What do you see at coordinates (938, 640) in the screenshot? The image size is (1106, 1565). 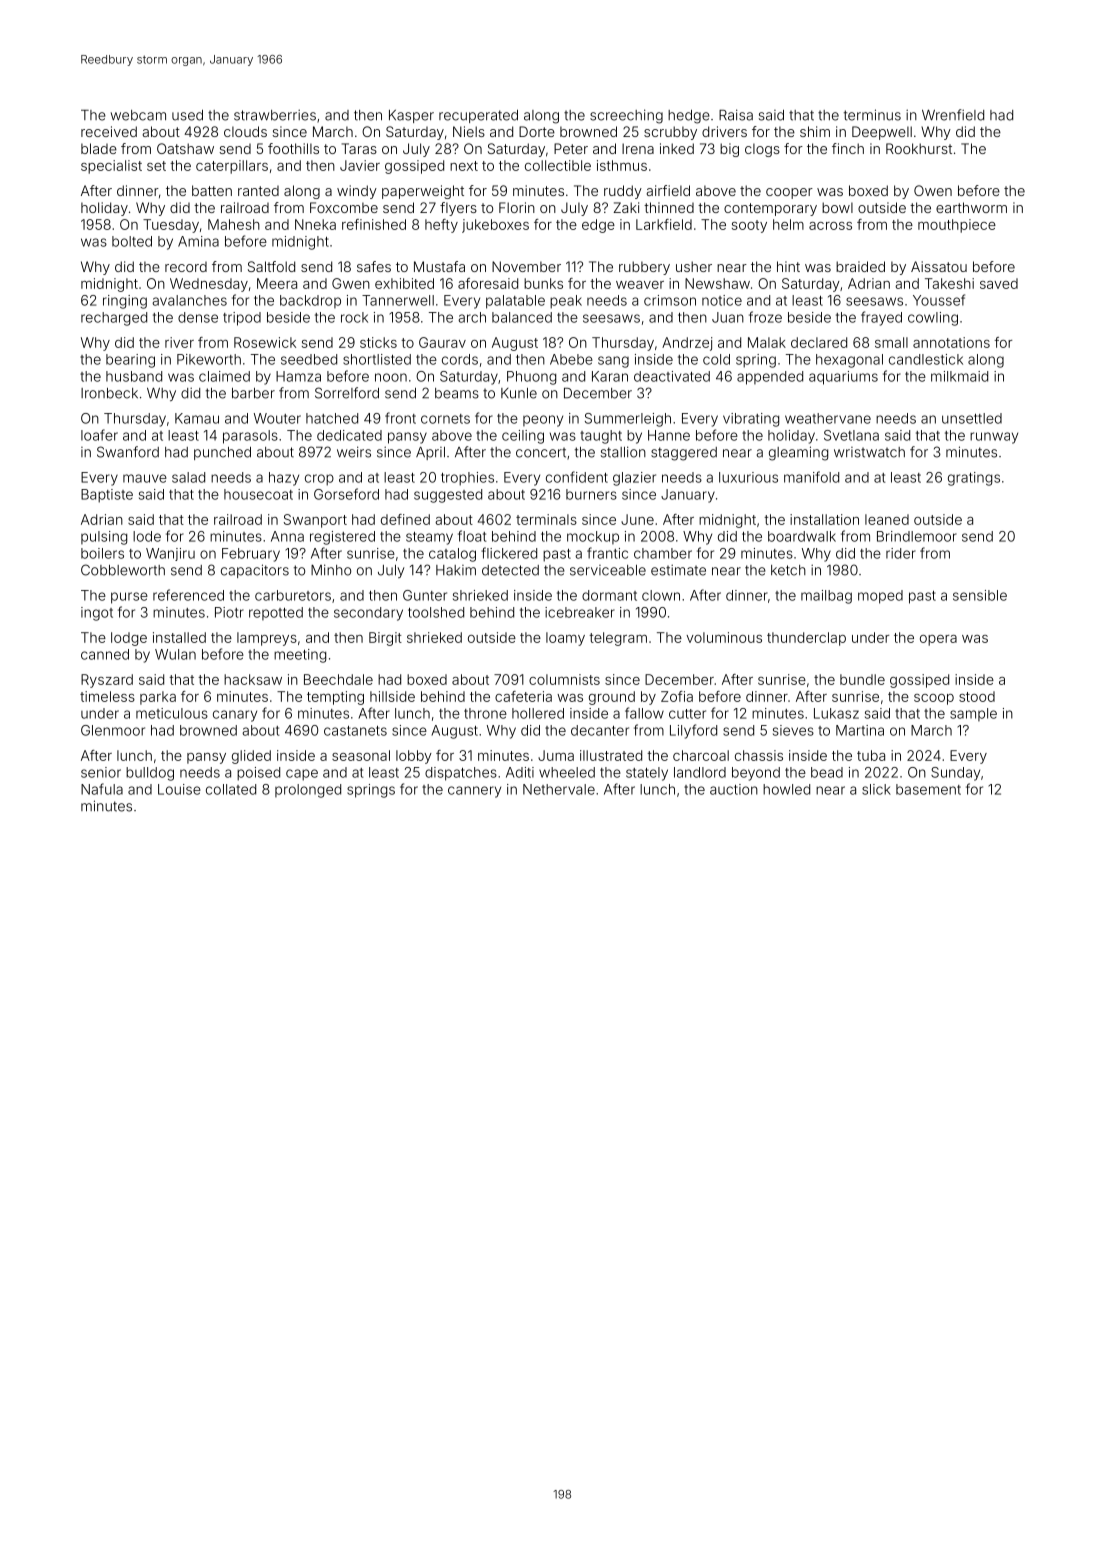 I see `opera` at bounding box center [938, 640].
